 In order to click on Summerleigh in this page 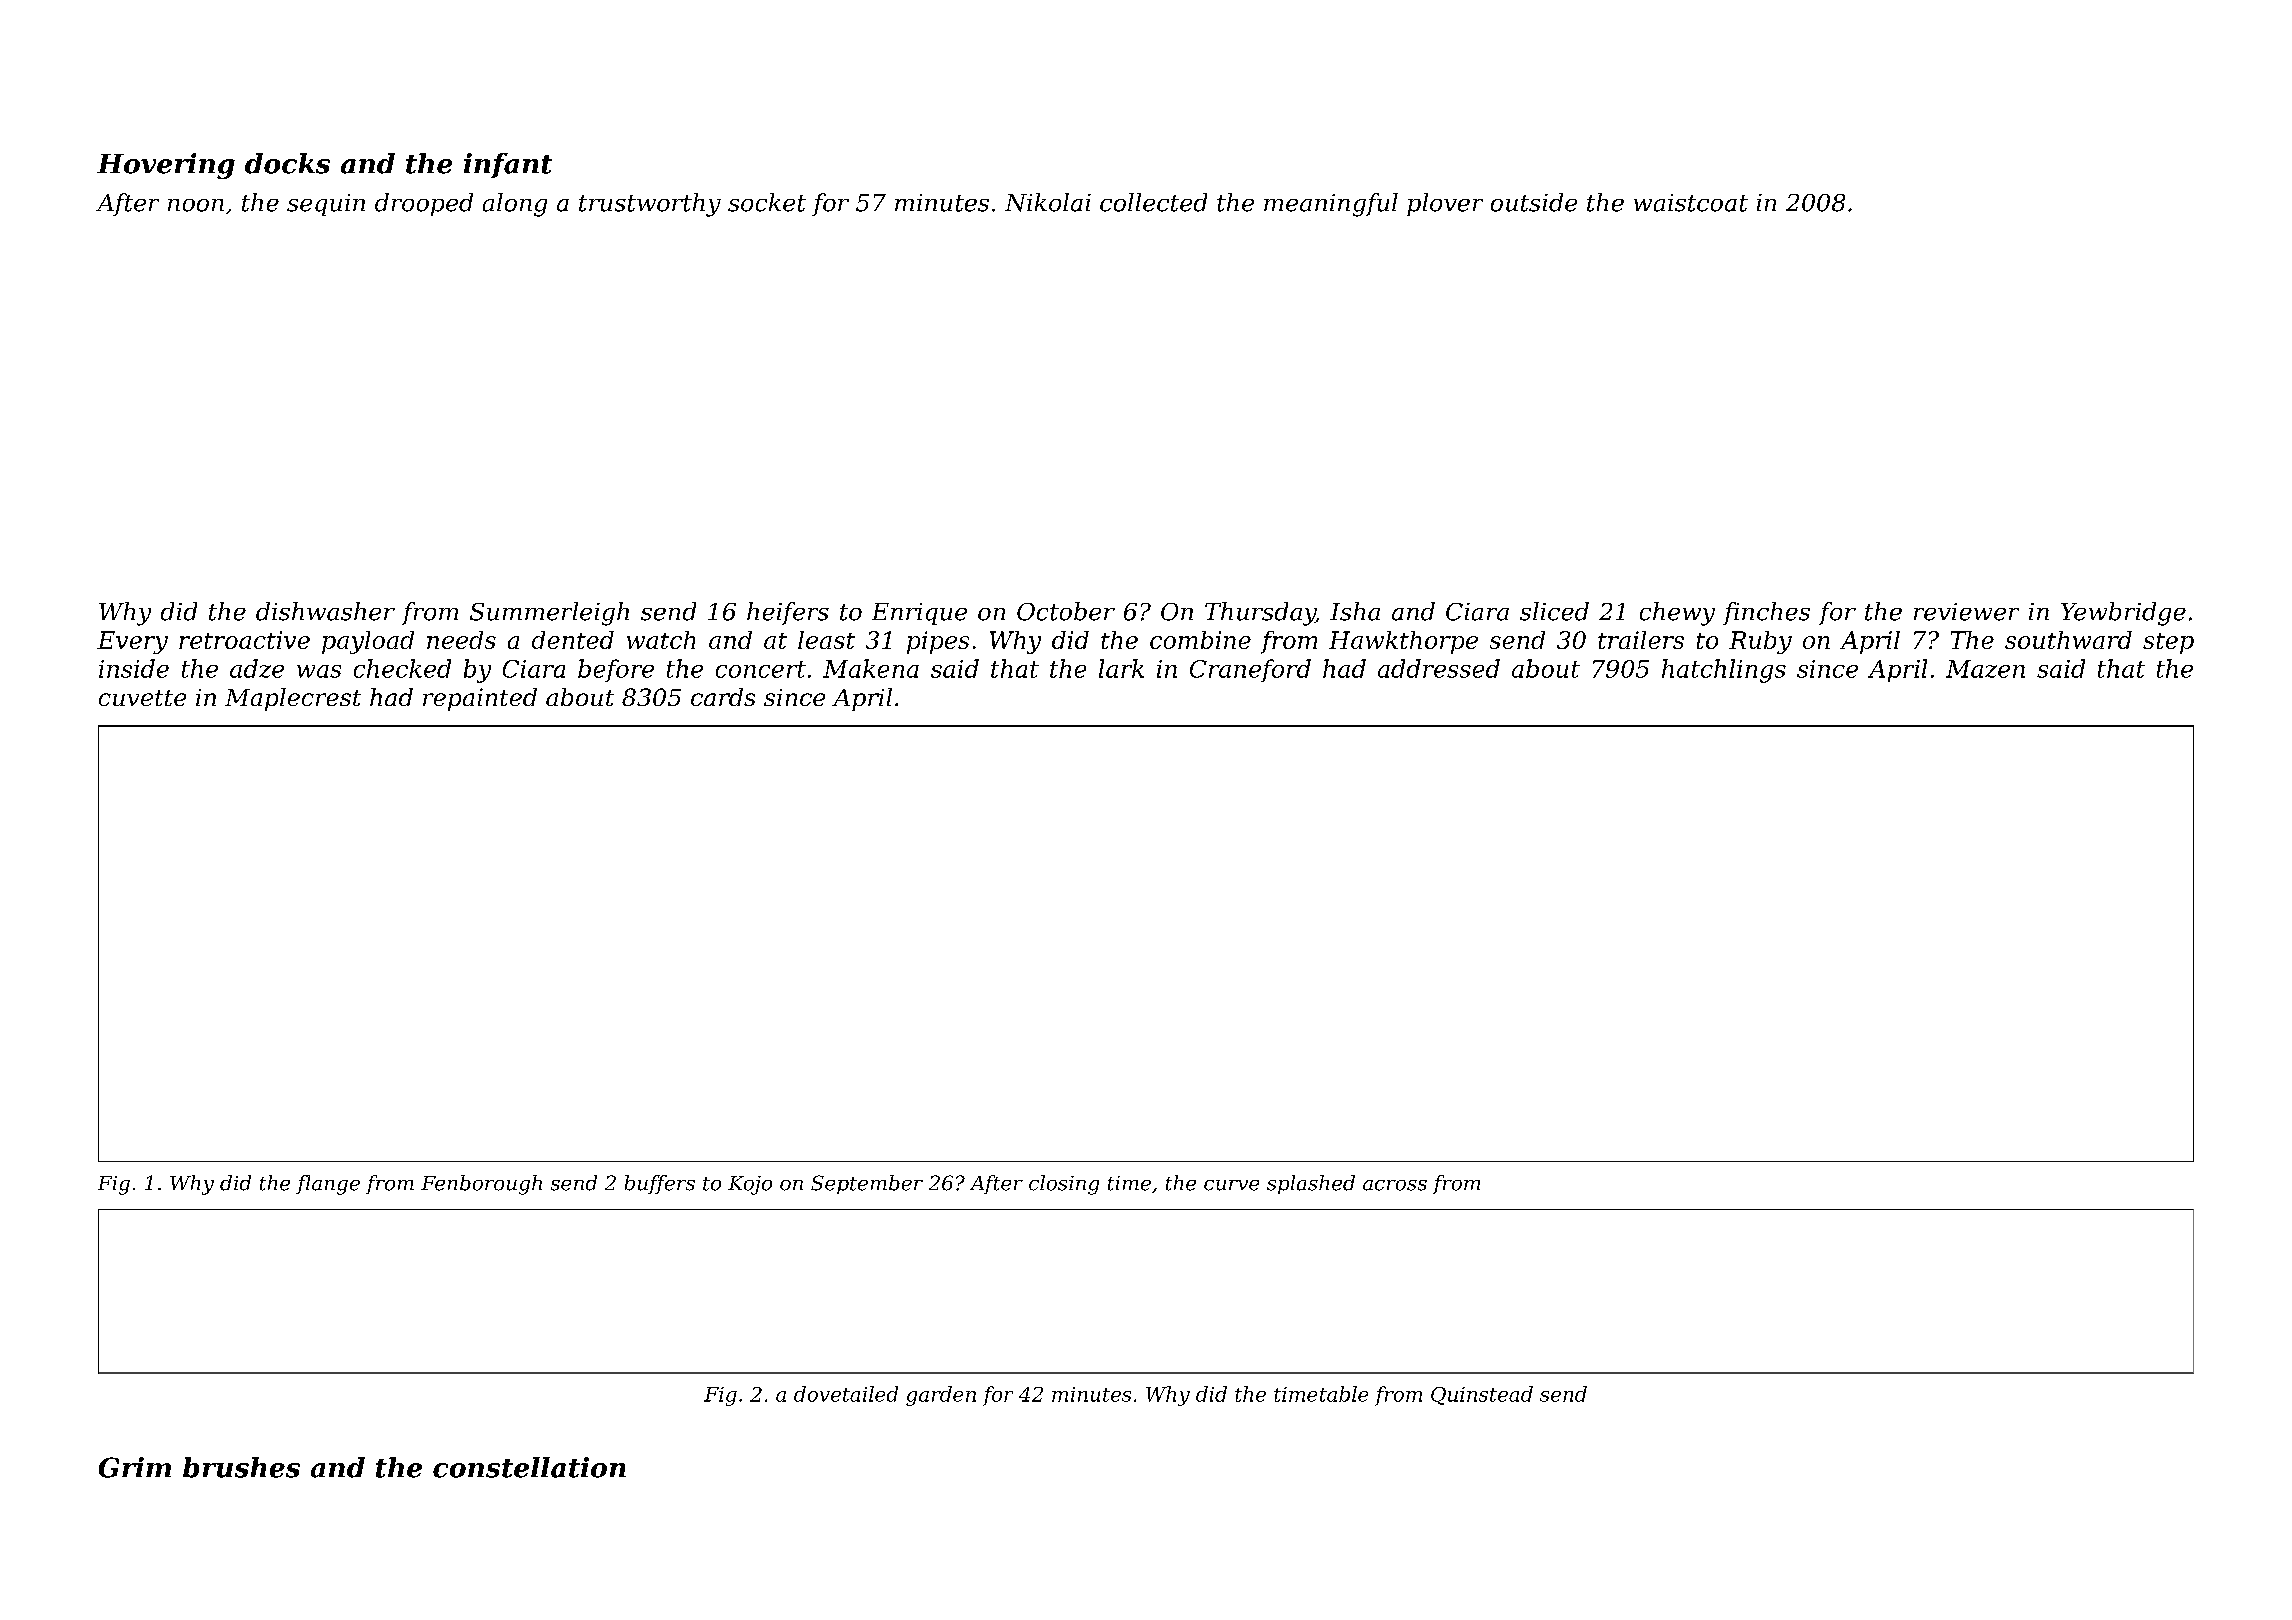, I will do `click(549, 614)`.
